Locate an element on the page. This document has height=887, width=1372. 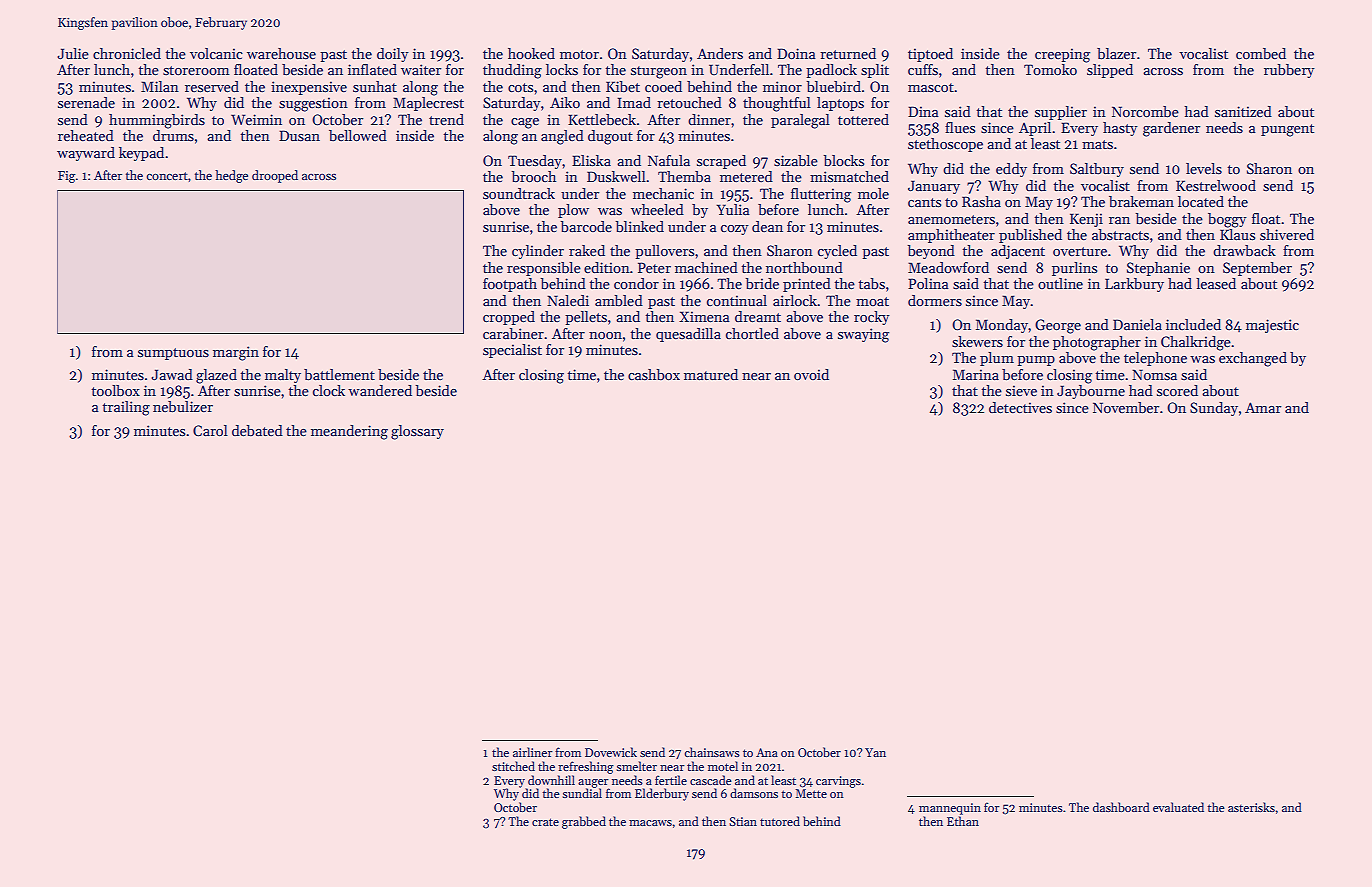
stitched is located at coordinates (513, 766).
